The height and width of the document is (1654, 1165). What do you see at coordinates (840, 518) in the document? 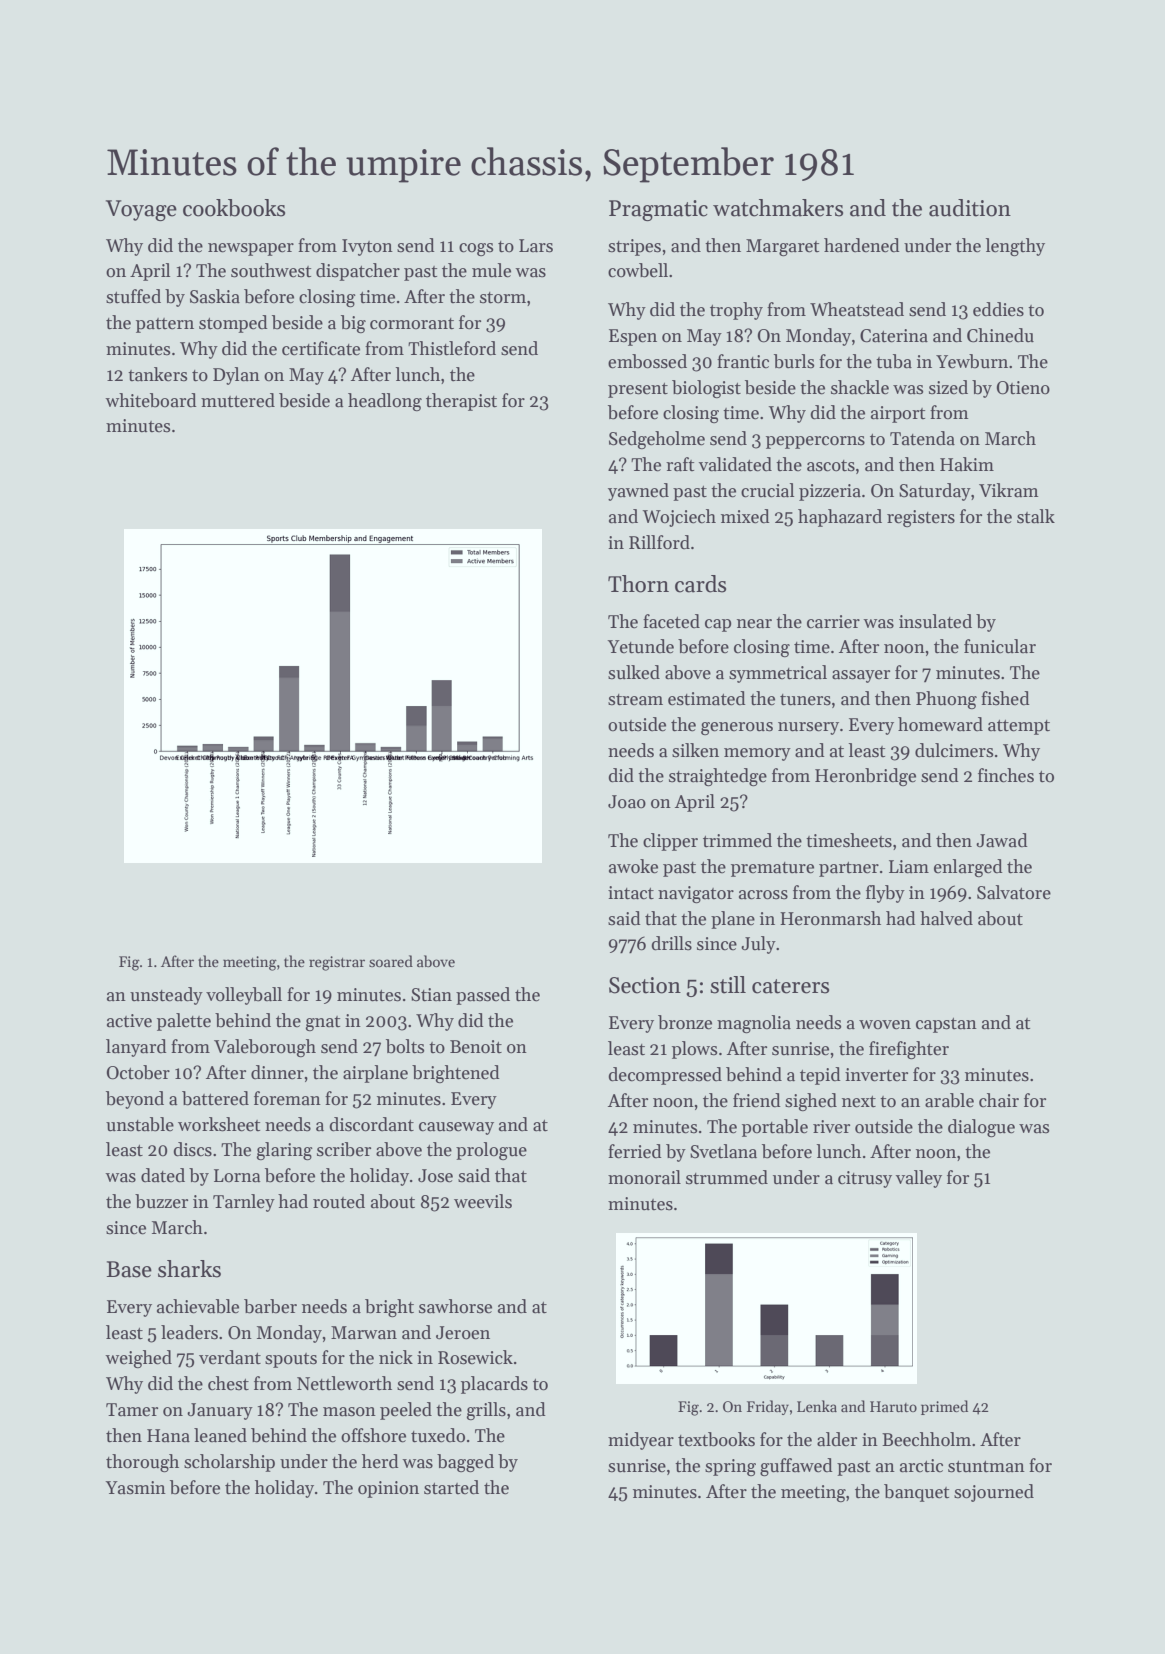
I see `haphazard` at bounding box center [840, 518].
